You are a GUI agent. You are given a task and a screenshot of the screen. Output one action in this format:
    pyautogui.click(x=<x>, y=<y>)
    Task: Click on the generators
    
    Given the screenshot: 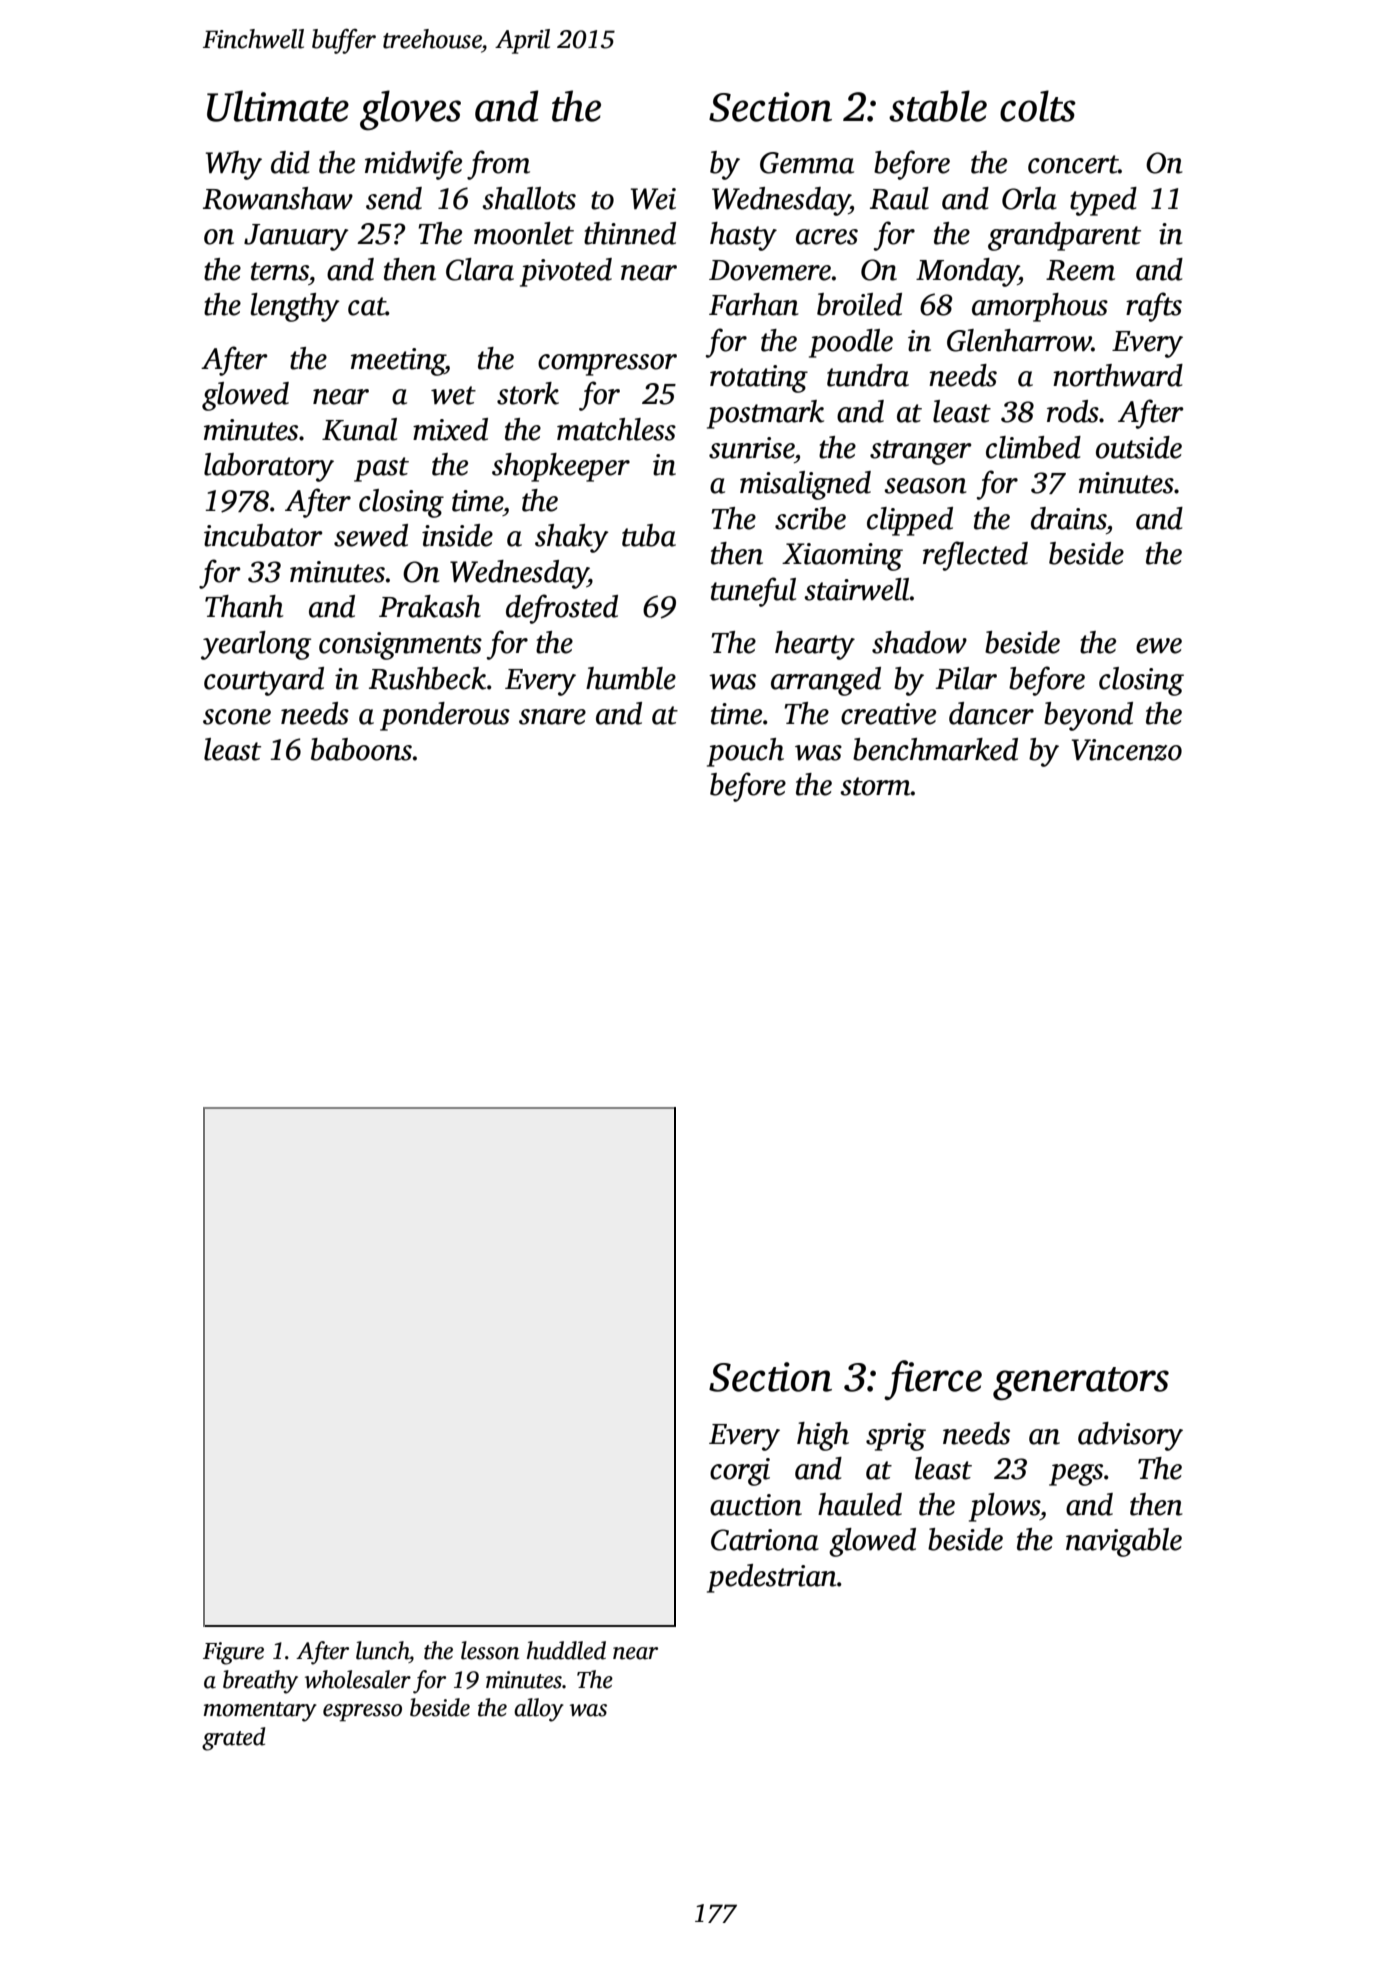 What is the action you would take?
    pyautogui.click(x=1081, y=1384)
